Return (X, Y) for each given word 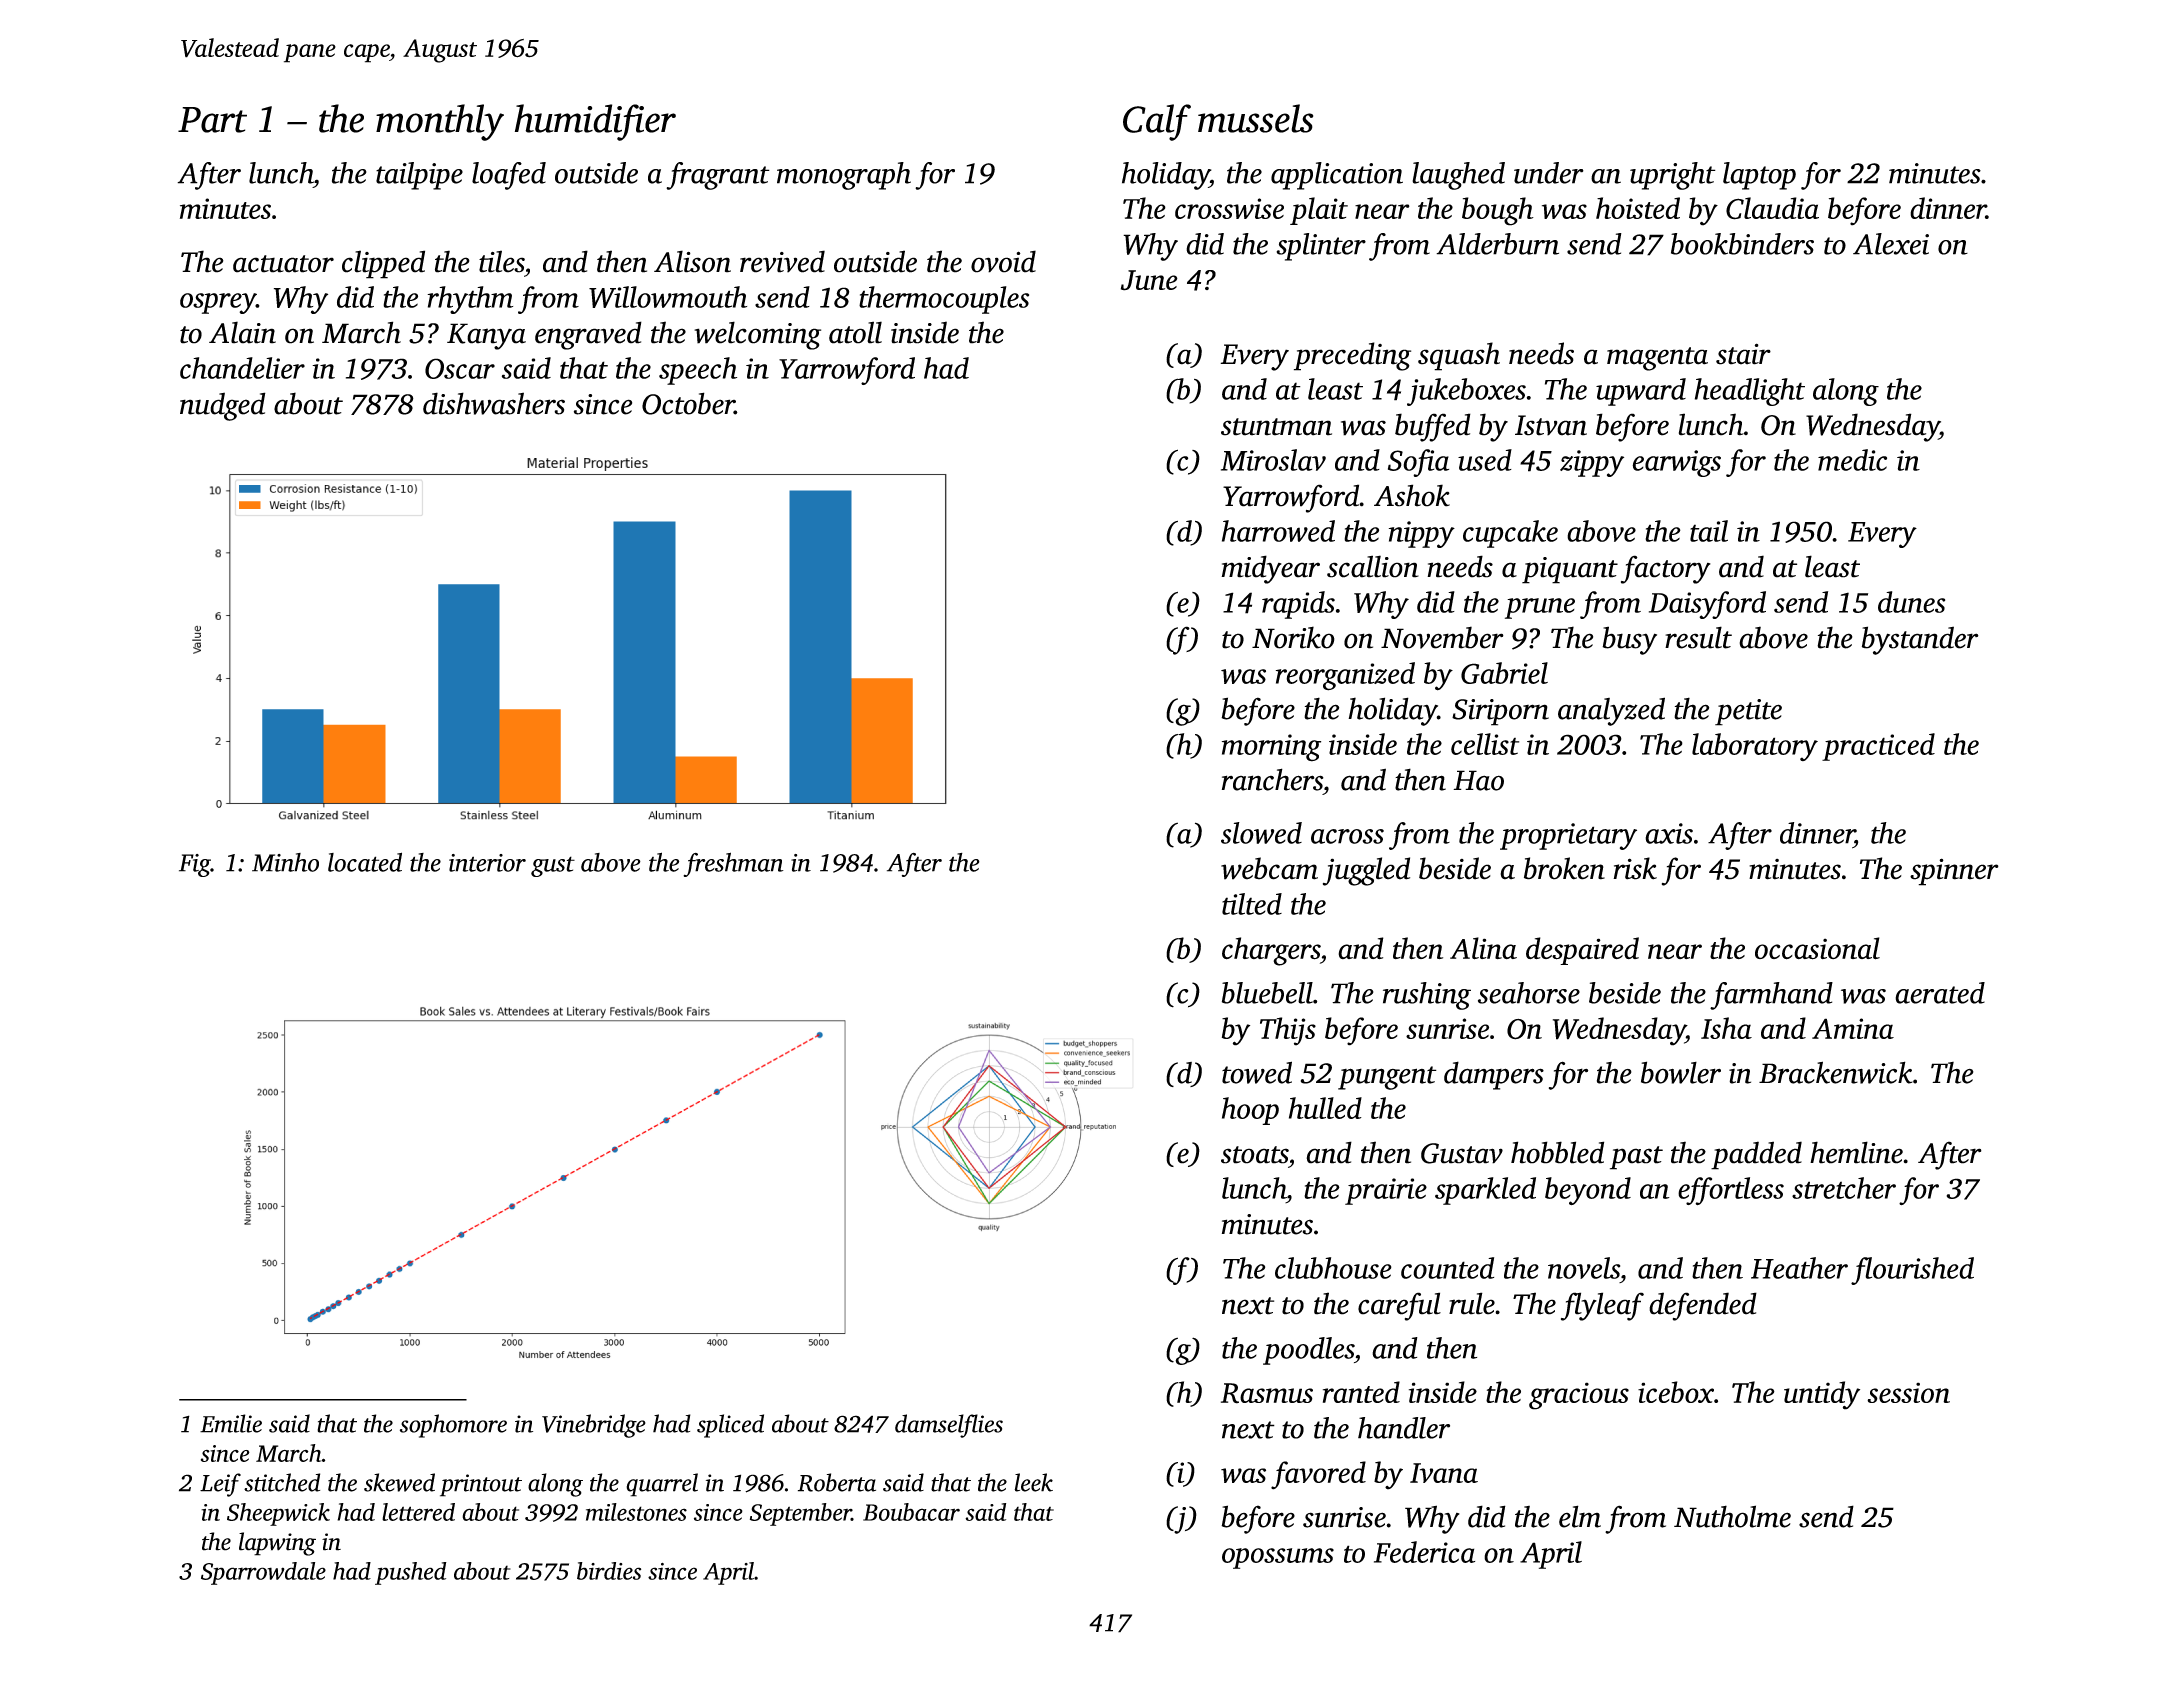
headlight (1750, 392)
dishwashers (494, 403)
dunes (1911, 602)
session (1908, 1392)
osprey (218, 303)
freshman (733, 864)
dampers (1494, 1075)
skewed (399, 1482)
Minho (285, 862)
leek (1033, 1482)
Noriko (1293, 637)
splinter (1321, 247)
